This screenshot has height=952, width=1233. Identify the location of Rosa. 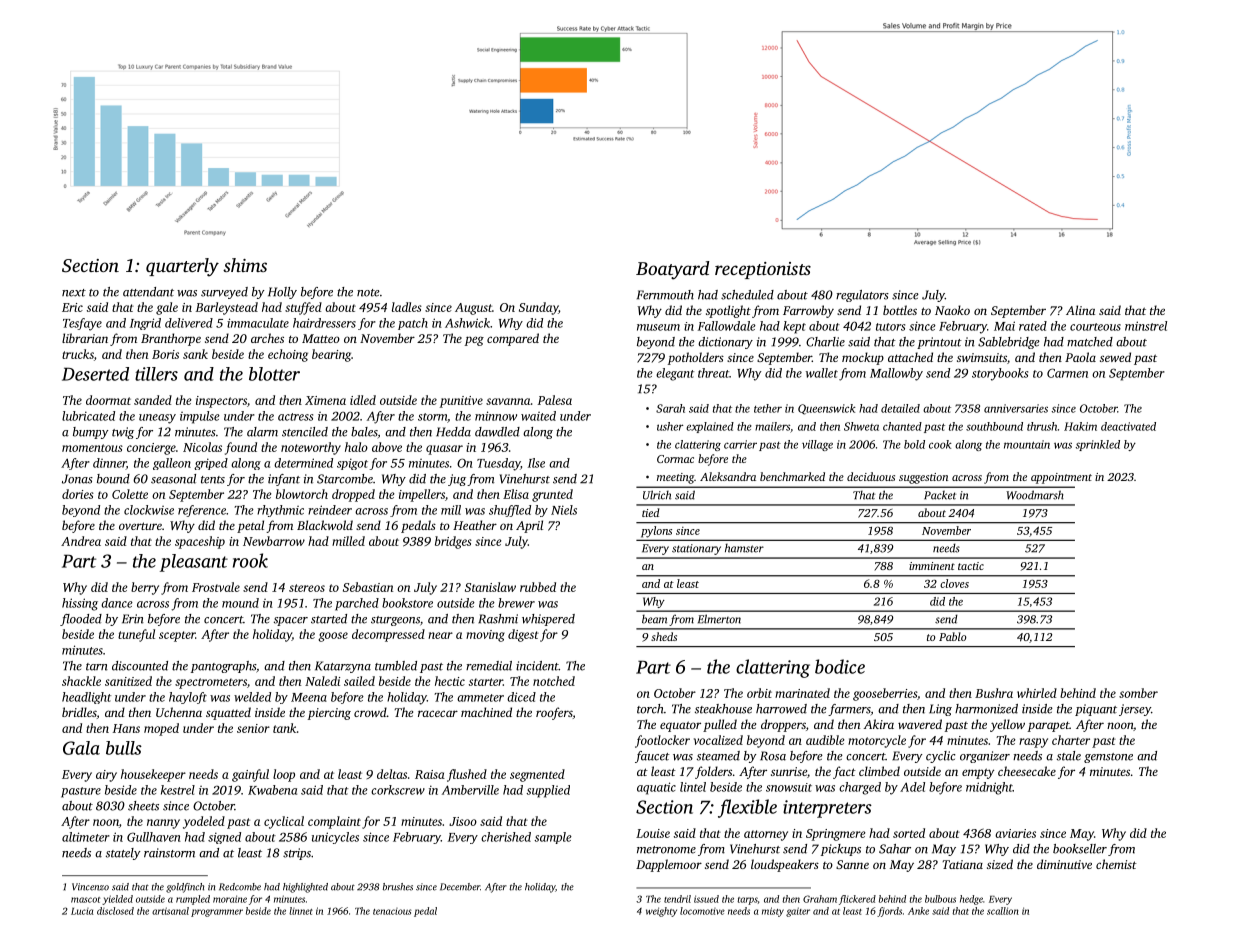
(773, 756).
